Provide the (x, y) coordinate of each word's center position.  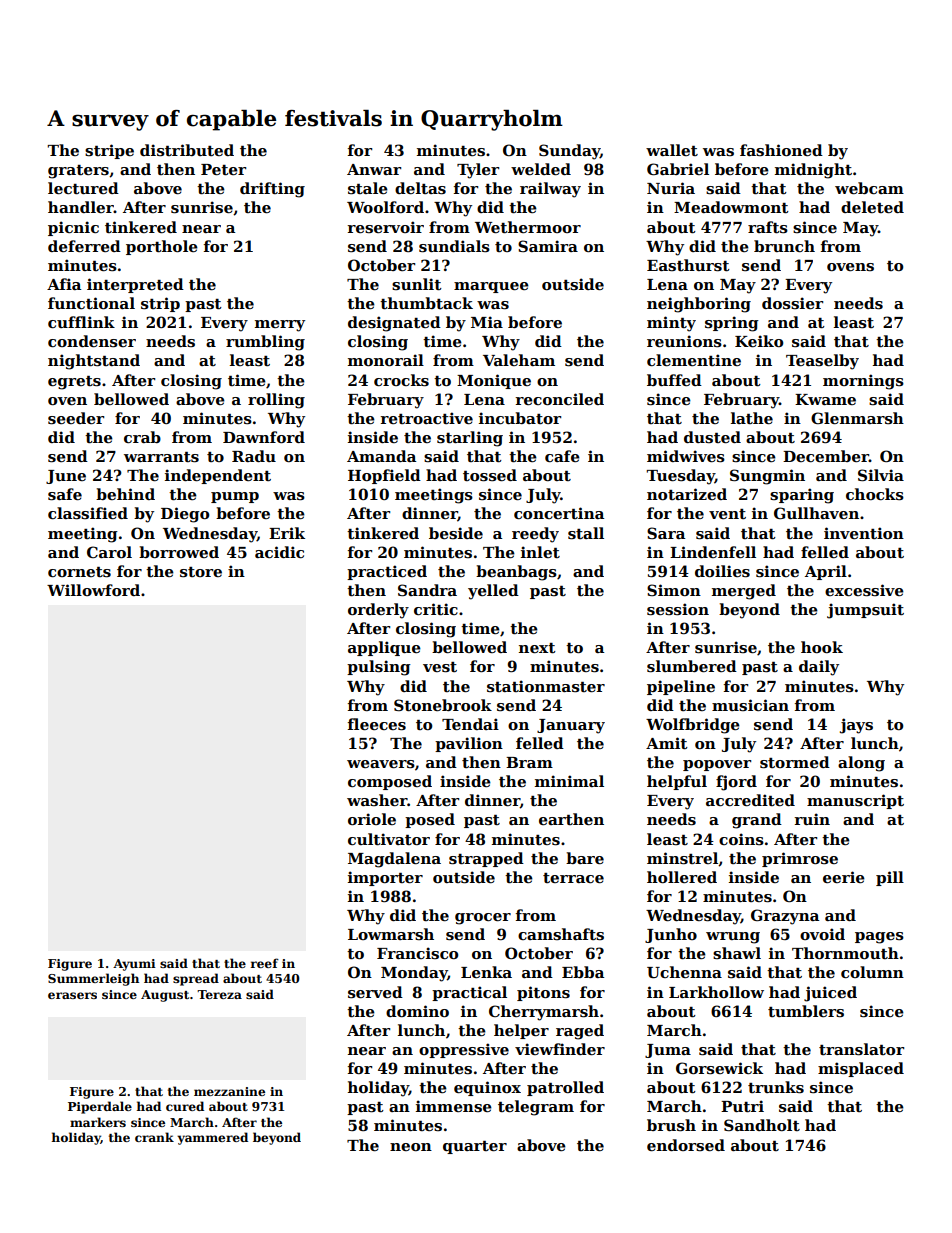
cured (185, 1106)
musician (750, 705)
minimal (569, 781)
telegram (536, 1108)
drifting (272, 190)
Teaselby (822, 362)
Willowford (93, 590)
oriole (372, 819)
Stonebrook (443, 705)
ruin (812, 819)
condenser (92, 341)
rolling (276, 401)
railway (550, 190)
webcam (869, 188)
